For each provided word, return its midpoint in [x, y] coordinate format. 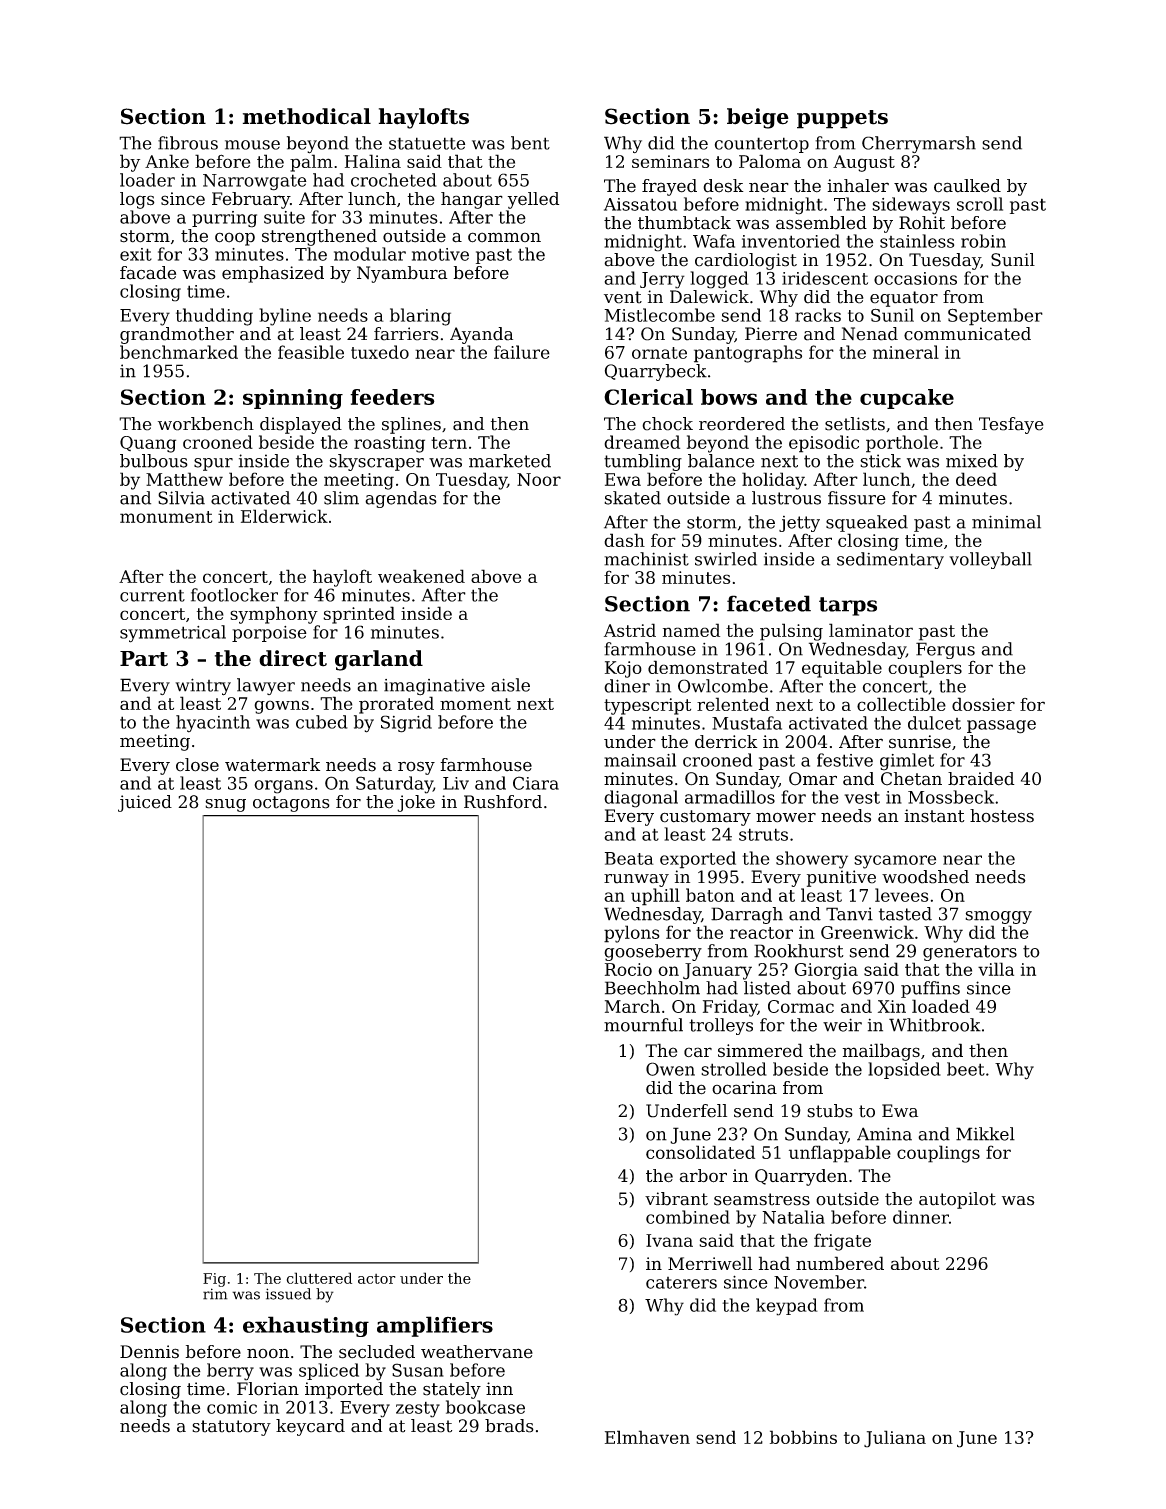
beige [758, 118]
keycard [310, 1427]
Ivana [669, 1240]
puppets [842, 119]
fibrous [188, 143]
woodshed [925, 877]
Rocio [628, 969]
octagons [291, 804]
